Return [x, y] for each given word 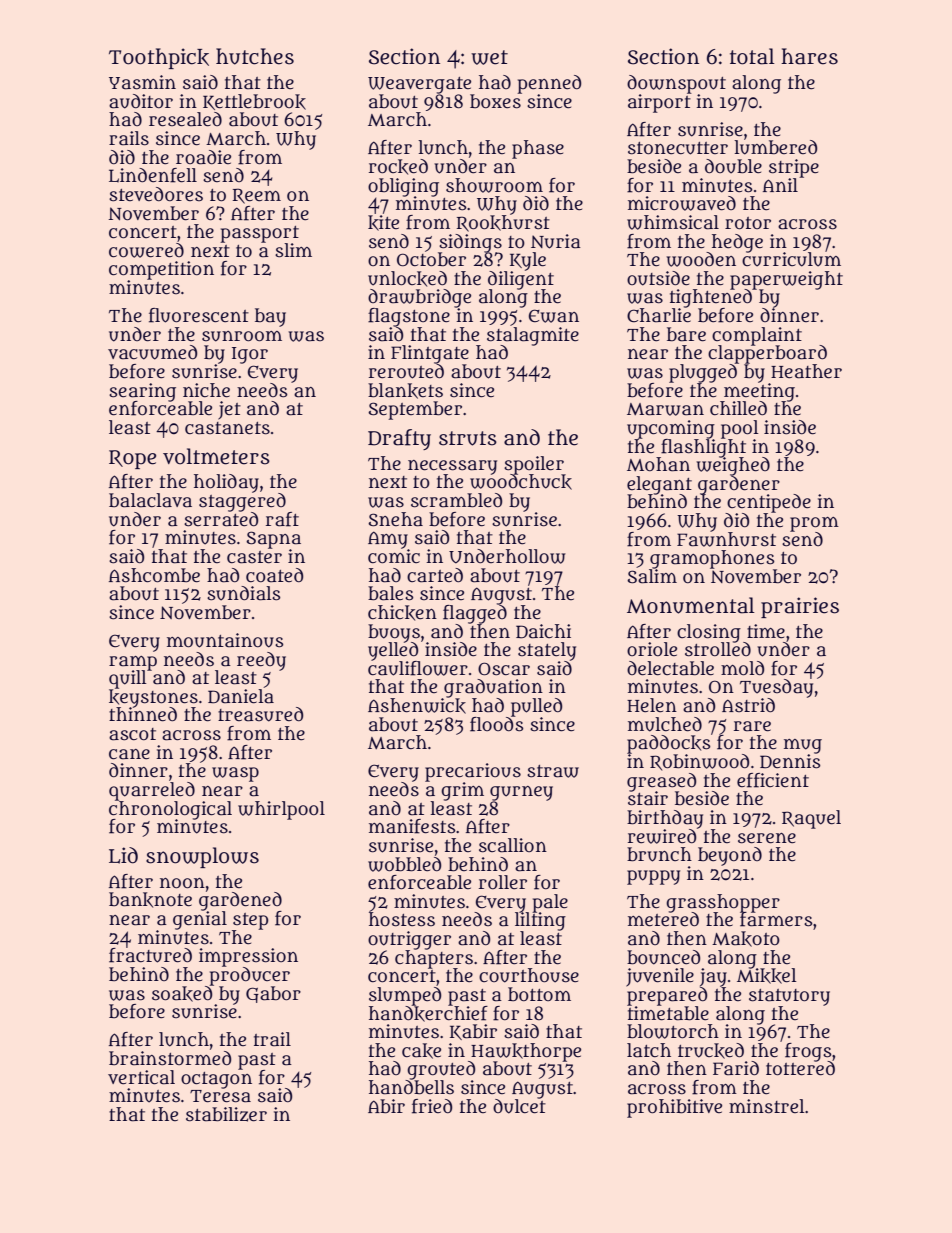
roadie [203, 157]
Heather [806, 371]
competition [161, 270]
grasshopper [723, 903]
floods [497, 724]
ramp [133, 663]
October [431, 259]
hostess [402, 919]
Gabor [273, 994]
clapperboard [767, 354]
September [415, 410]
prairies [800, 607]
